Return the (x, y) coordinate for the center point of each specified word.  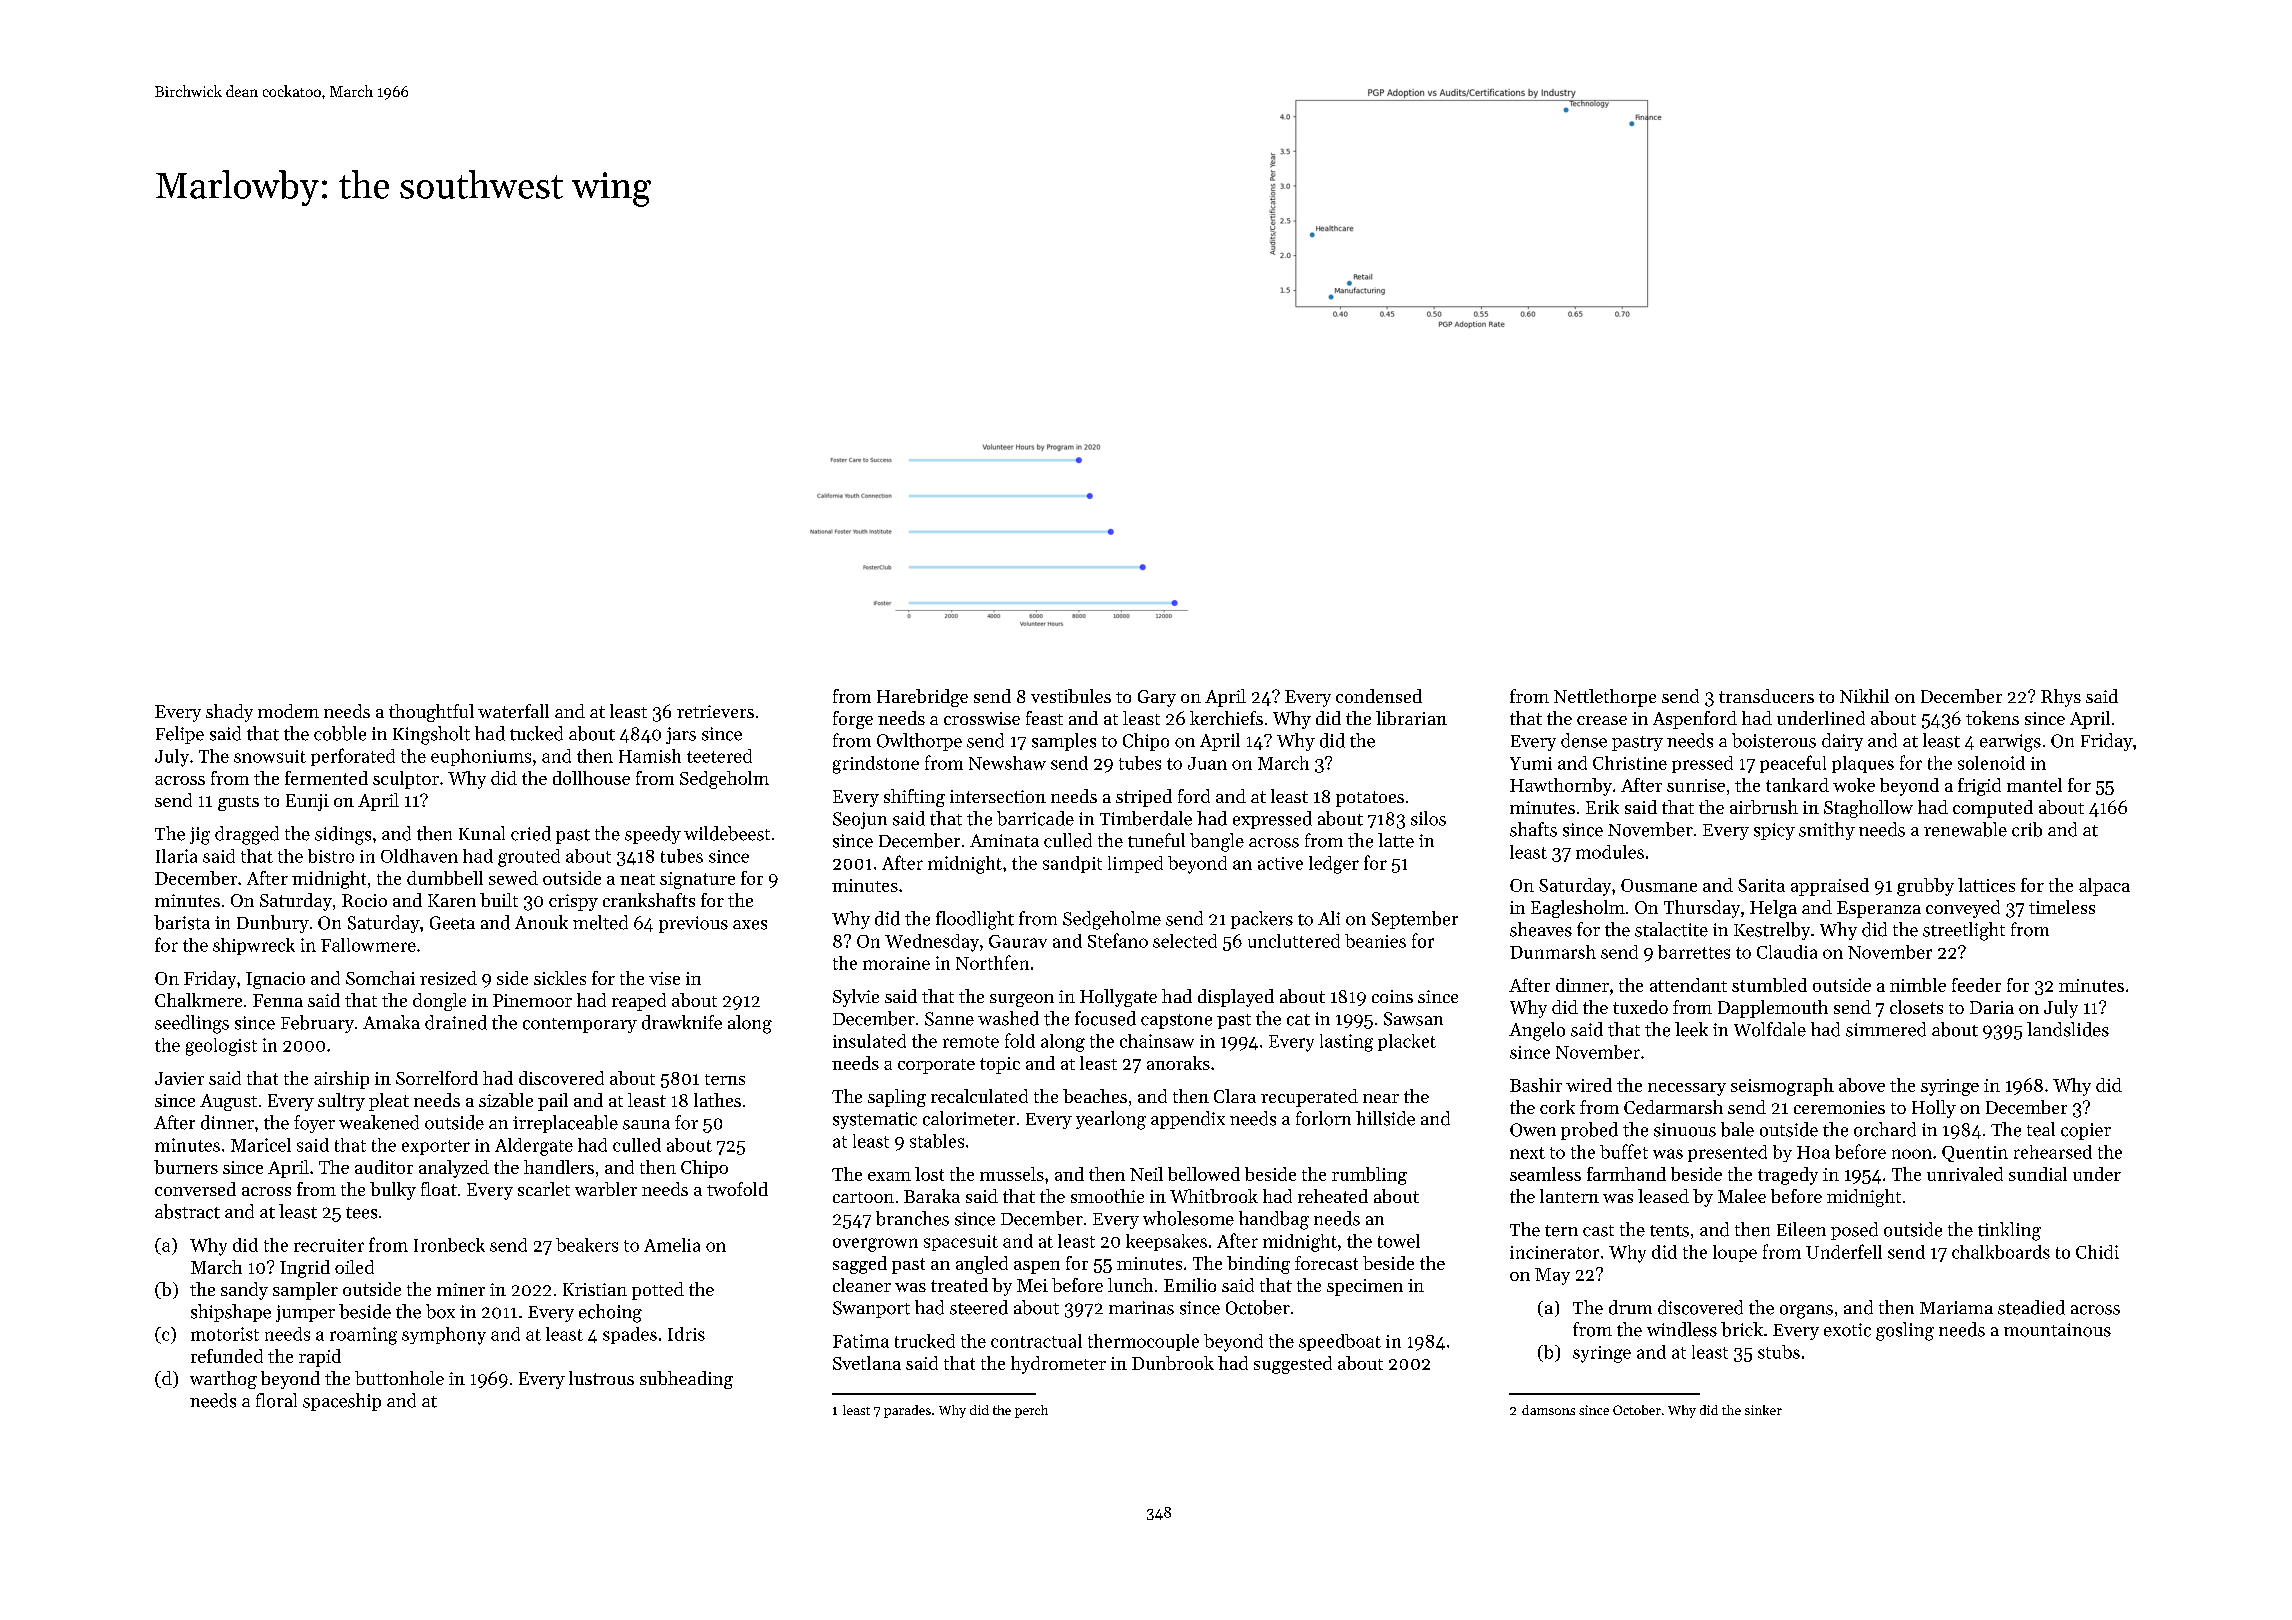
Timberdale (1146, 818)
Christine (1630, 763)
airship (341, 1080)
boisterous (1774, 740)
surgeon (1022, 1000)
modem (288, 711)
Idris (686, 1334)
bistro (331, 856)
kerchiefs (1226, 718)
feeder (1976, 985)
